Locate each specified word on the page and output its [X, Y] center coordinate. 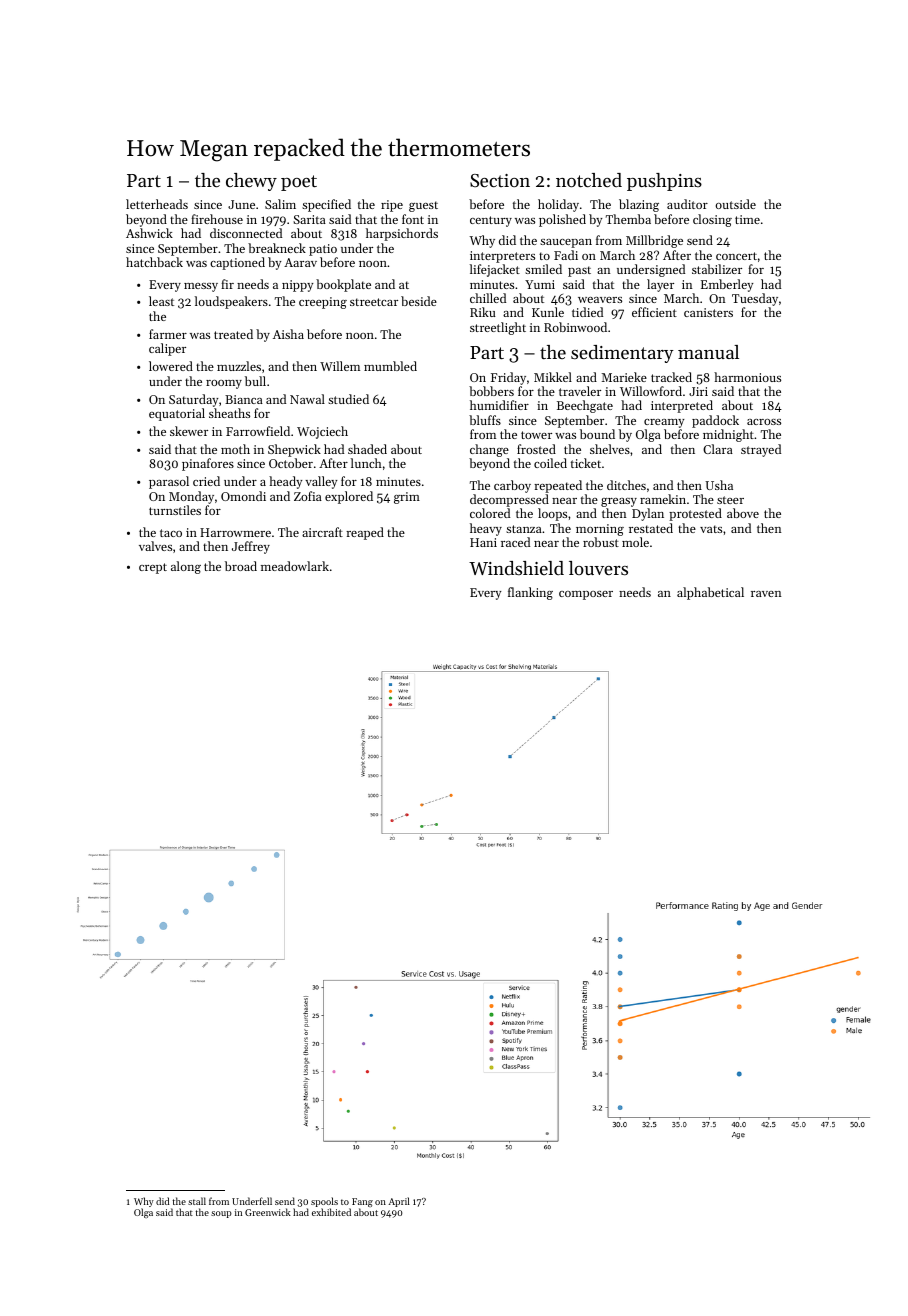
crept [153, 568]
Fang [362, 1202]
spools [324, 1202]
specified [326, 205]
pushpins [664, 182]
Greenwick [268, 1212]
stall [197, 1201]
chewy [251, 182]
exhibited [331, 1212]
